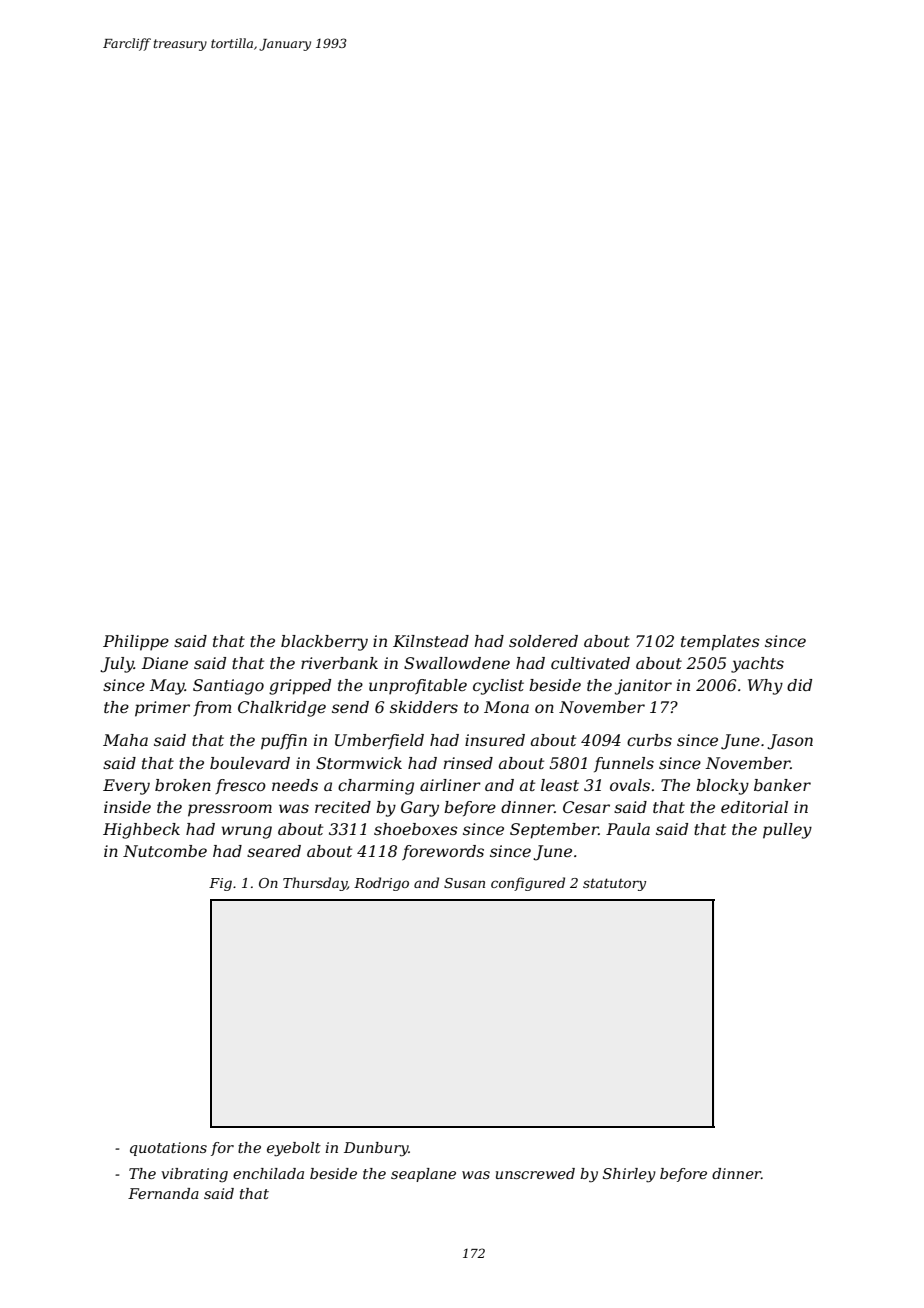 The image size is (924, 1308). I want to click on pulley, so click(787, 831).
